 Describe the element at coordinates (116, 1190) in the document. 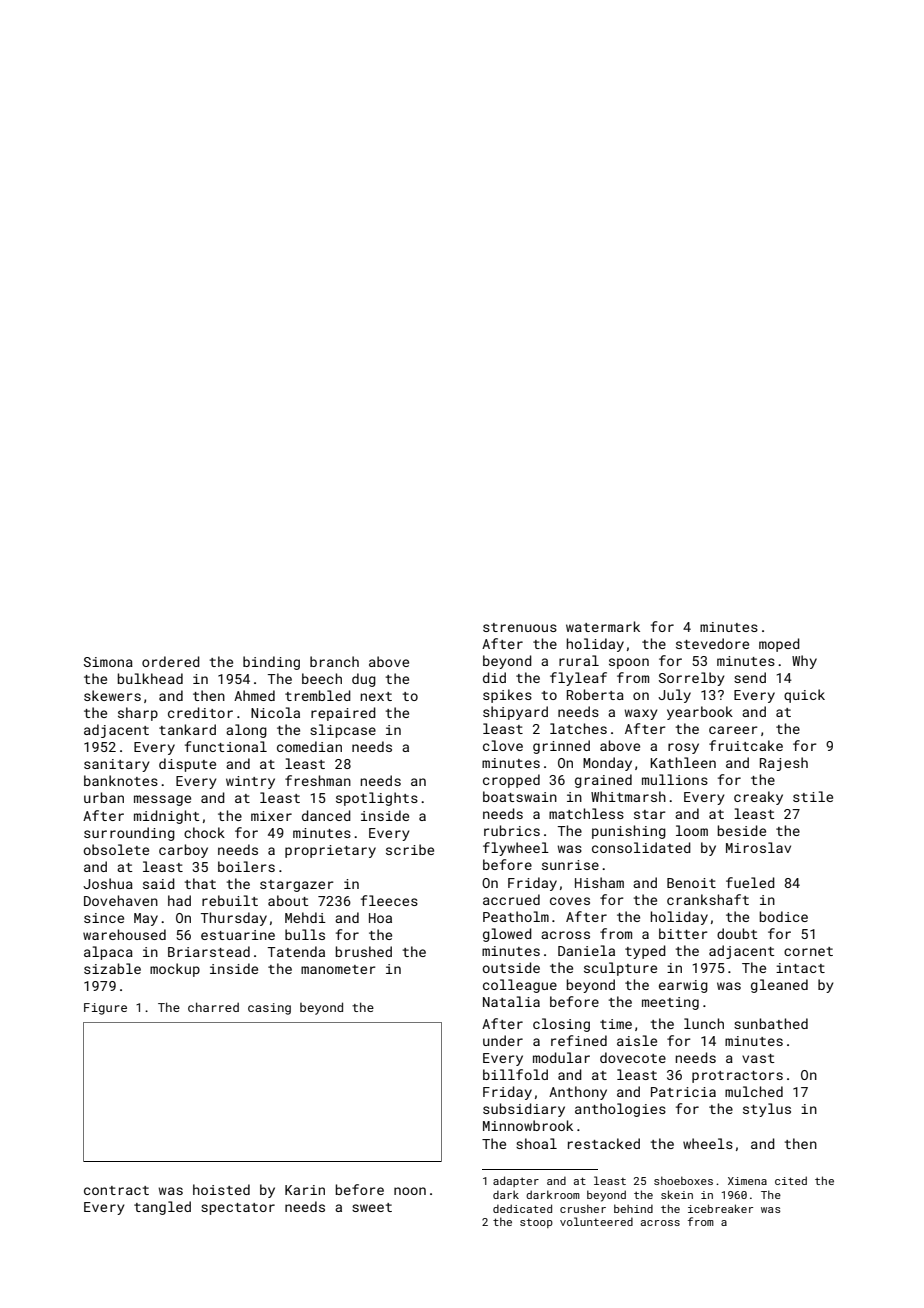

I see `contract` at that location.
